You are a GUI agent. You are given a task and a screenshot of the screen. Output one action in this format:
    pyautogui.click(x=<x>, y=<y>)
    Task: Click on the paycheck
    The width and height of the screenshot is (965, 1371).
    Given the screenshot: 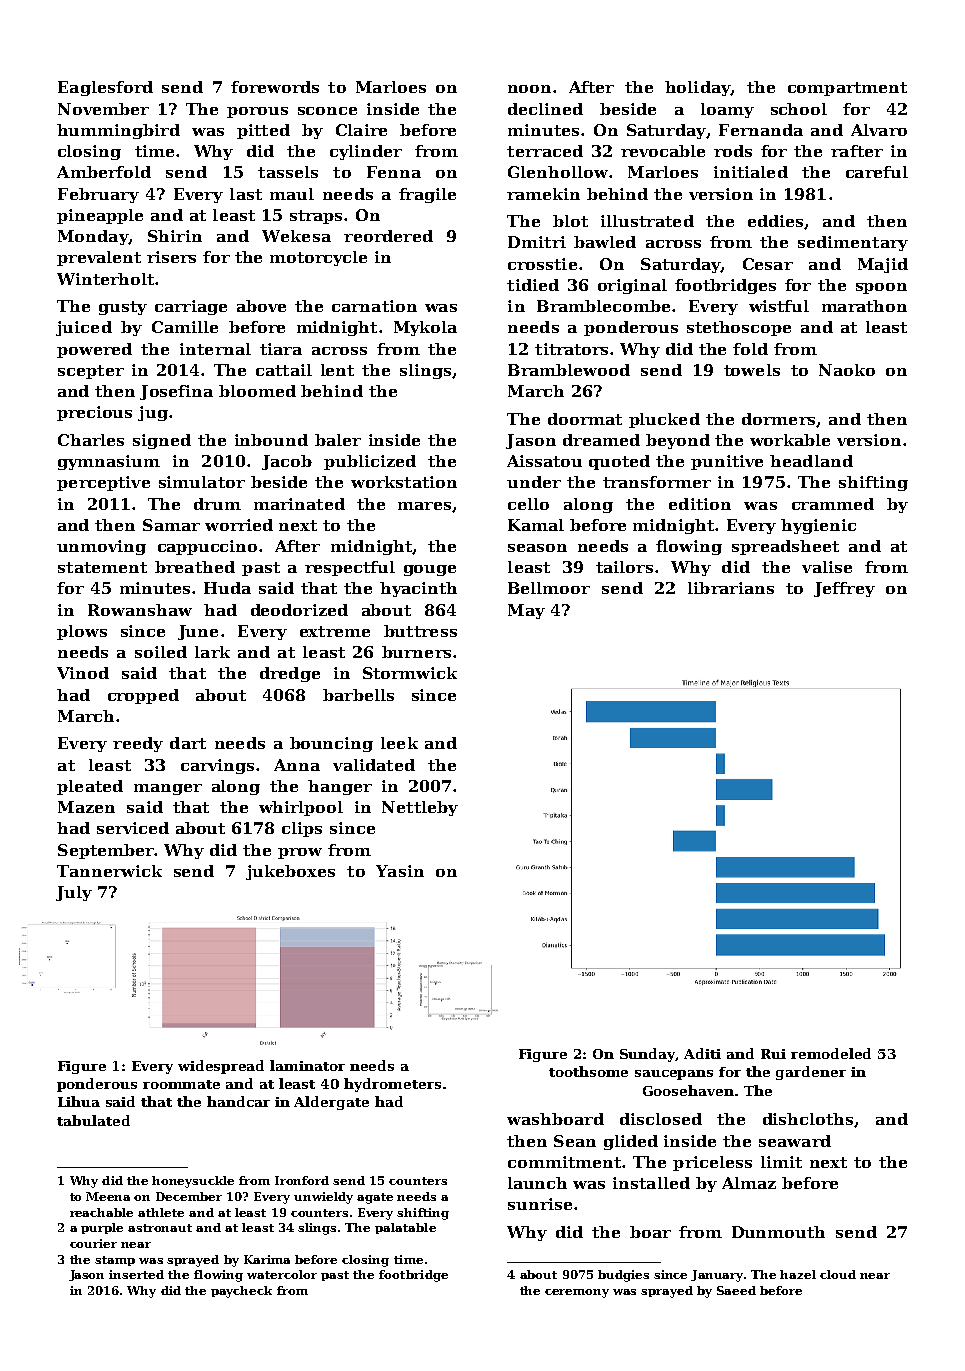 What is the action you would take?
    pyautogui.click(x=241, y=1292)
